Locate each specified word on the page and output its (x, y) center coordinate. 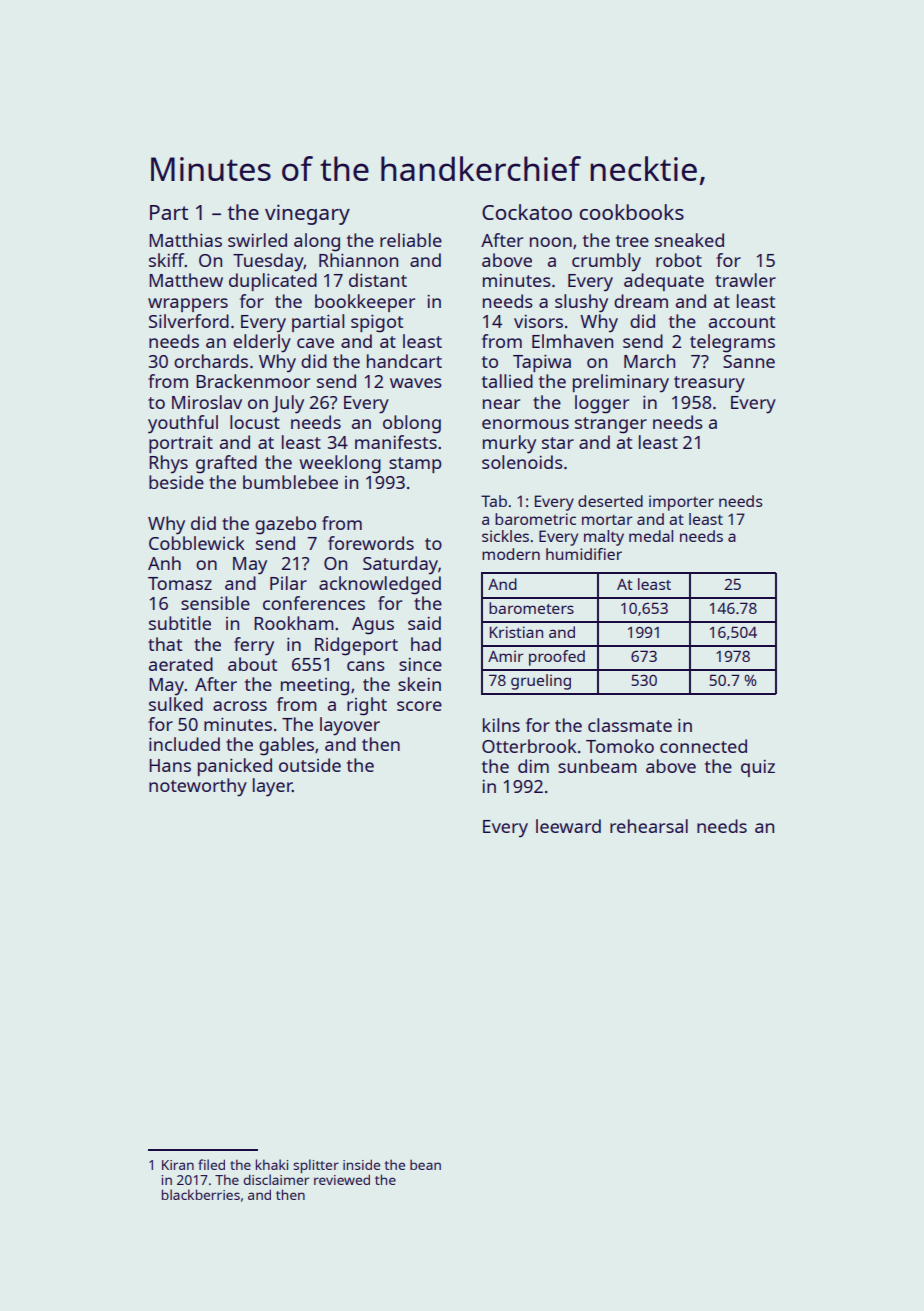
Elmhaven (572, 341)
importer (681, 503)
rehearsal (649, 826)
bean (425, 1164)
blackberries (201, 1194)
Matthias (185, 240)
